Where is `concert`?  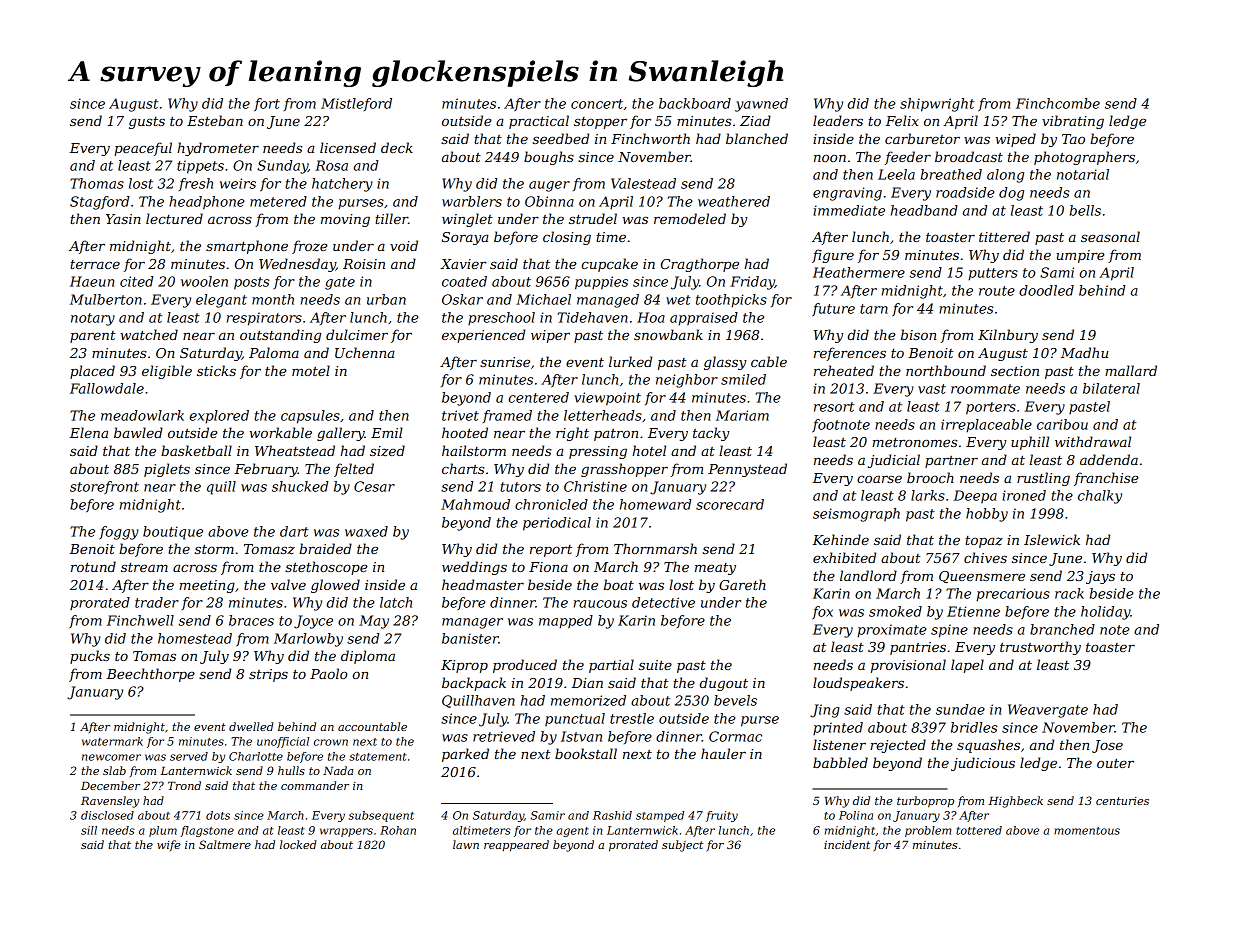 concert is located at coordinates (597, 104).
